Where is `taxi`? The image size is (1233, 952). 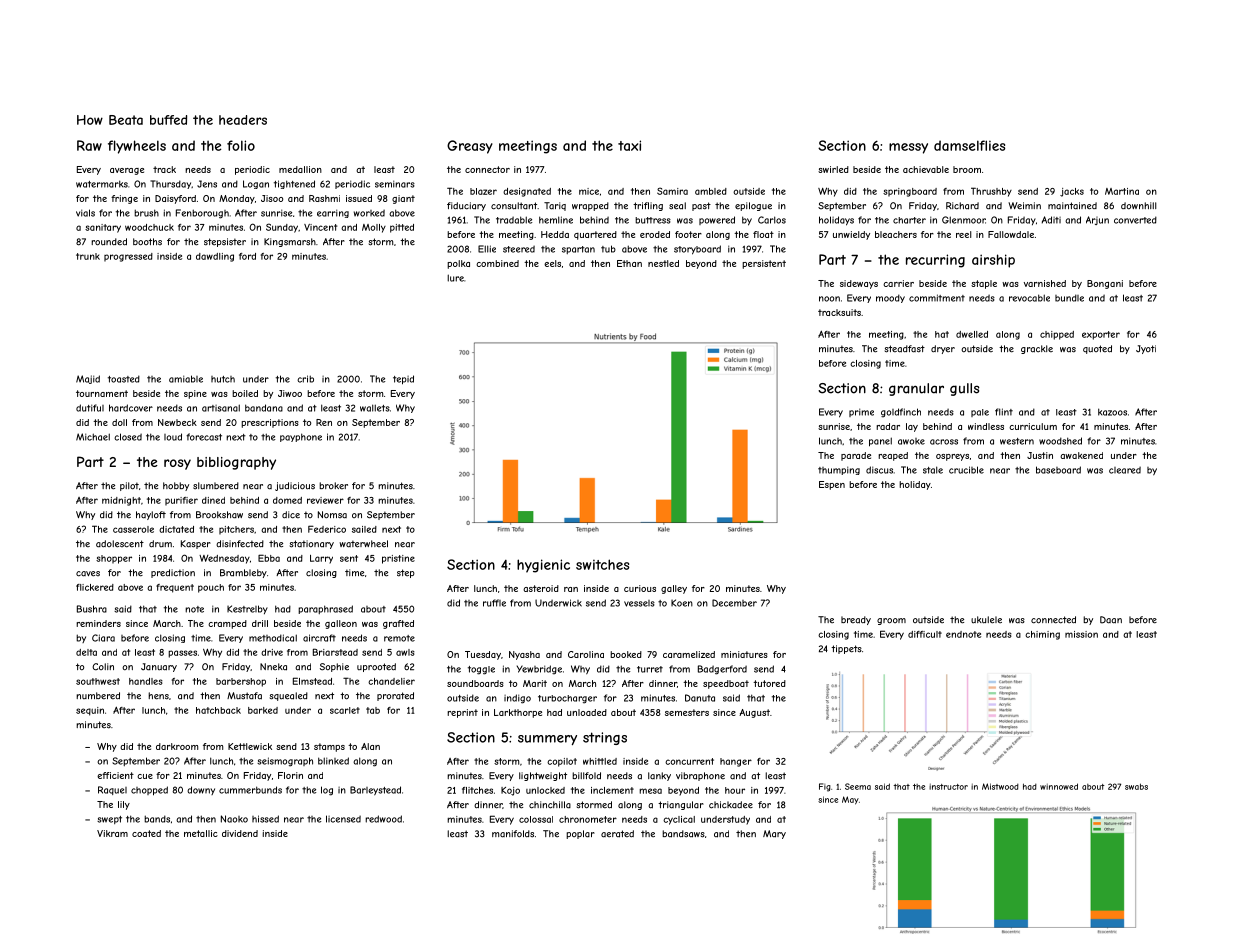 taxi is located at coordinates (629, 145).
